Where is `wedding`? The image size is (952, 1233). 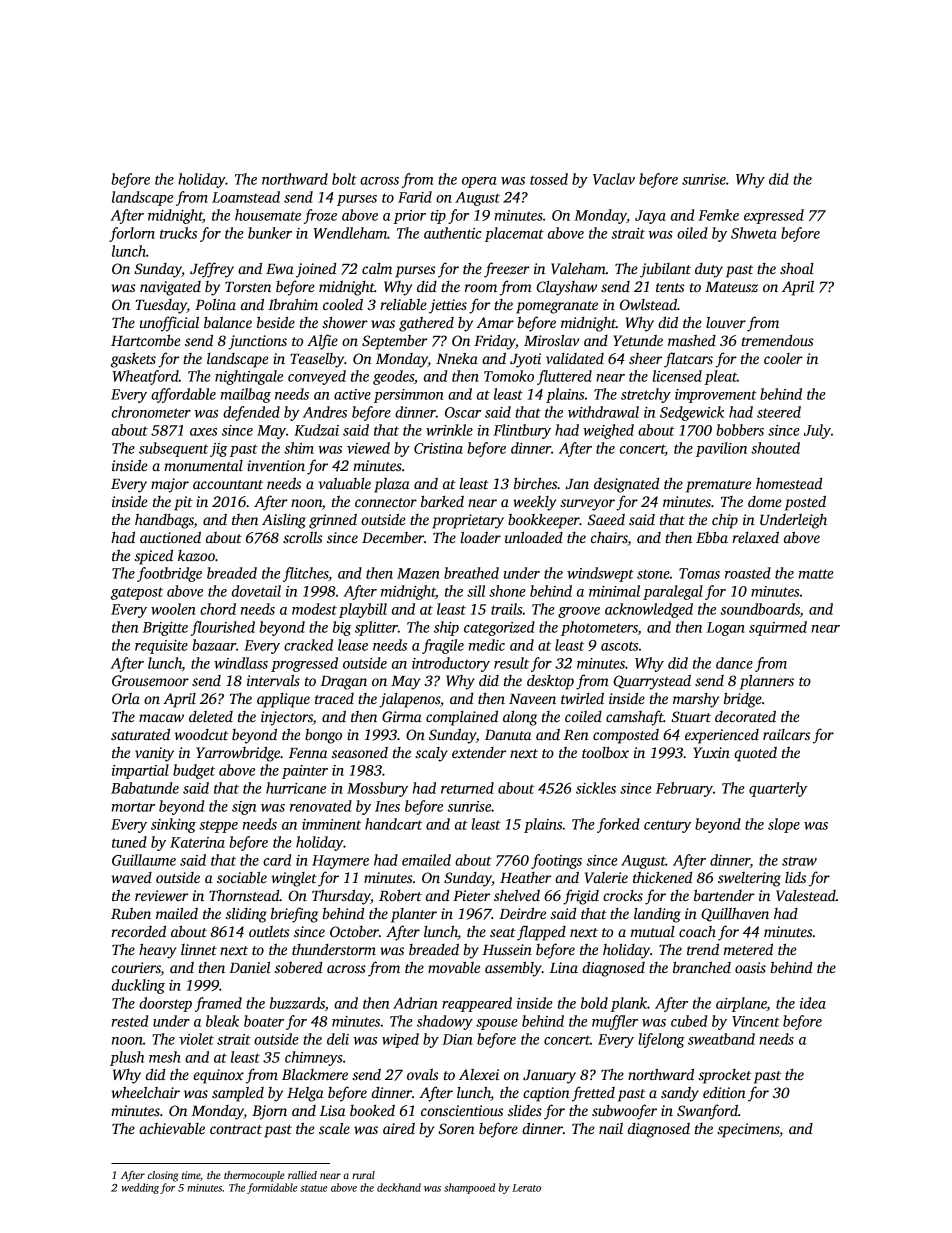 wedding is located at coordinates (140, 1188).
